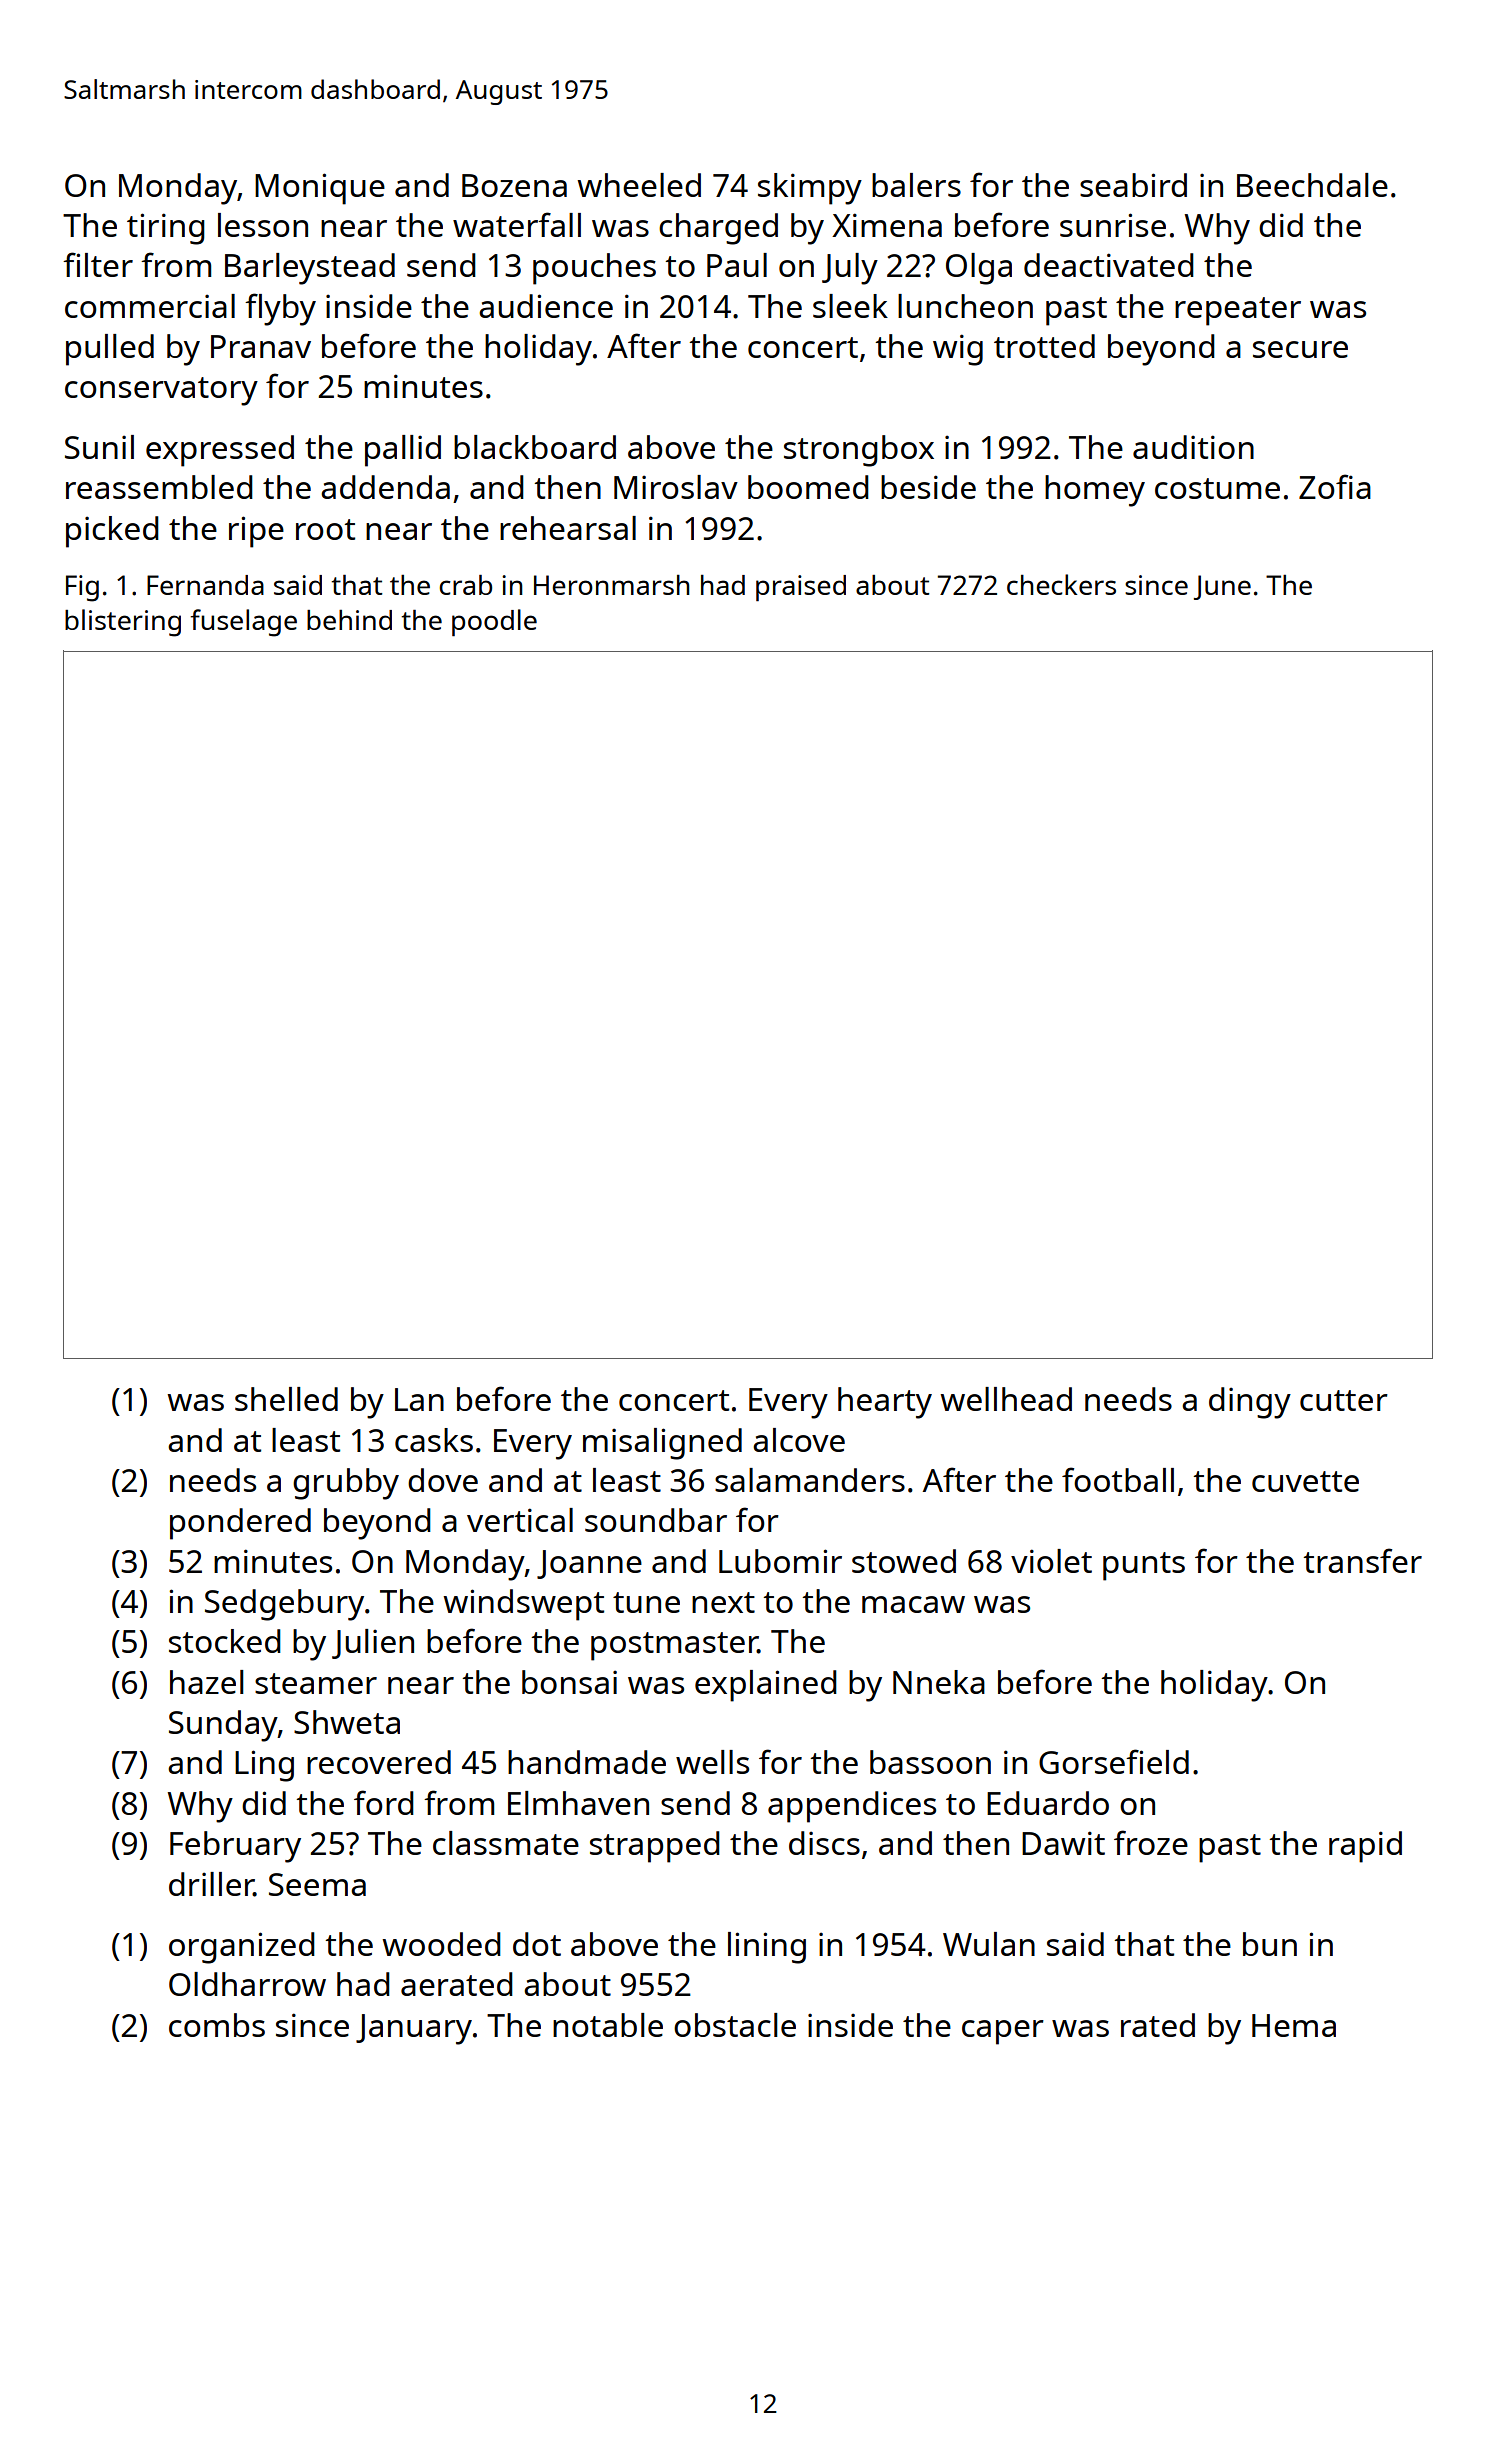 The image size is (1496, 2464). I want to click on blistering, so click(123, 623).
